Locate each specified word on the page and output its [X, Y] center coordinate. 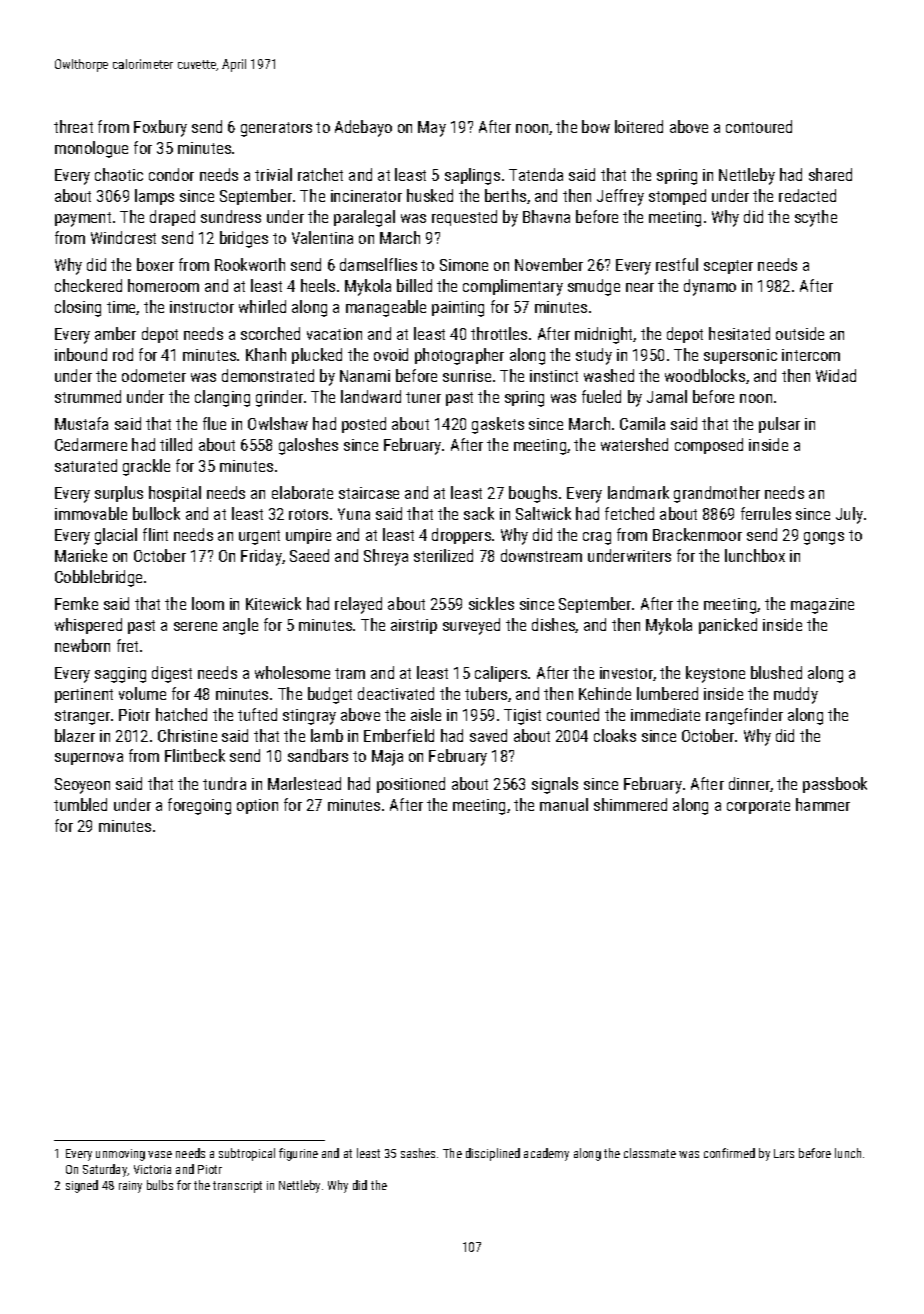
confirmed [729, 1153]
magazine [822, 606]
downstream [541, 555]
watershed [634, 444]
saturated [86, 465]
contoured [759, 126]
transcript [237, 1187]
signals [555, 785]
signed [82, 1186]
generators [276, 129]
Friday [261, 557]
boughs [533, 494]
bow [596, 126]
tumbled [80, 804]
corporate [758, 807]
